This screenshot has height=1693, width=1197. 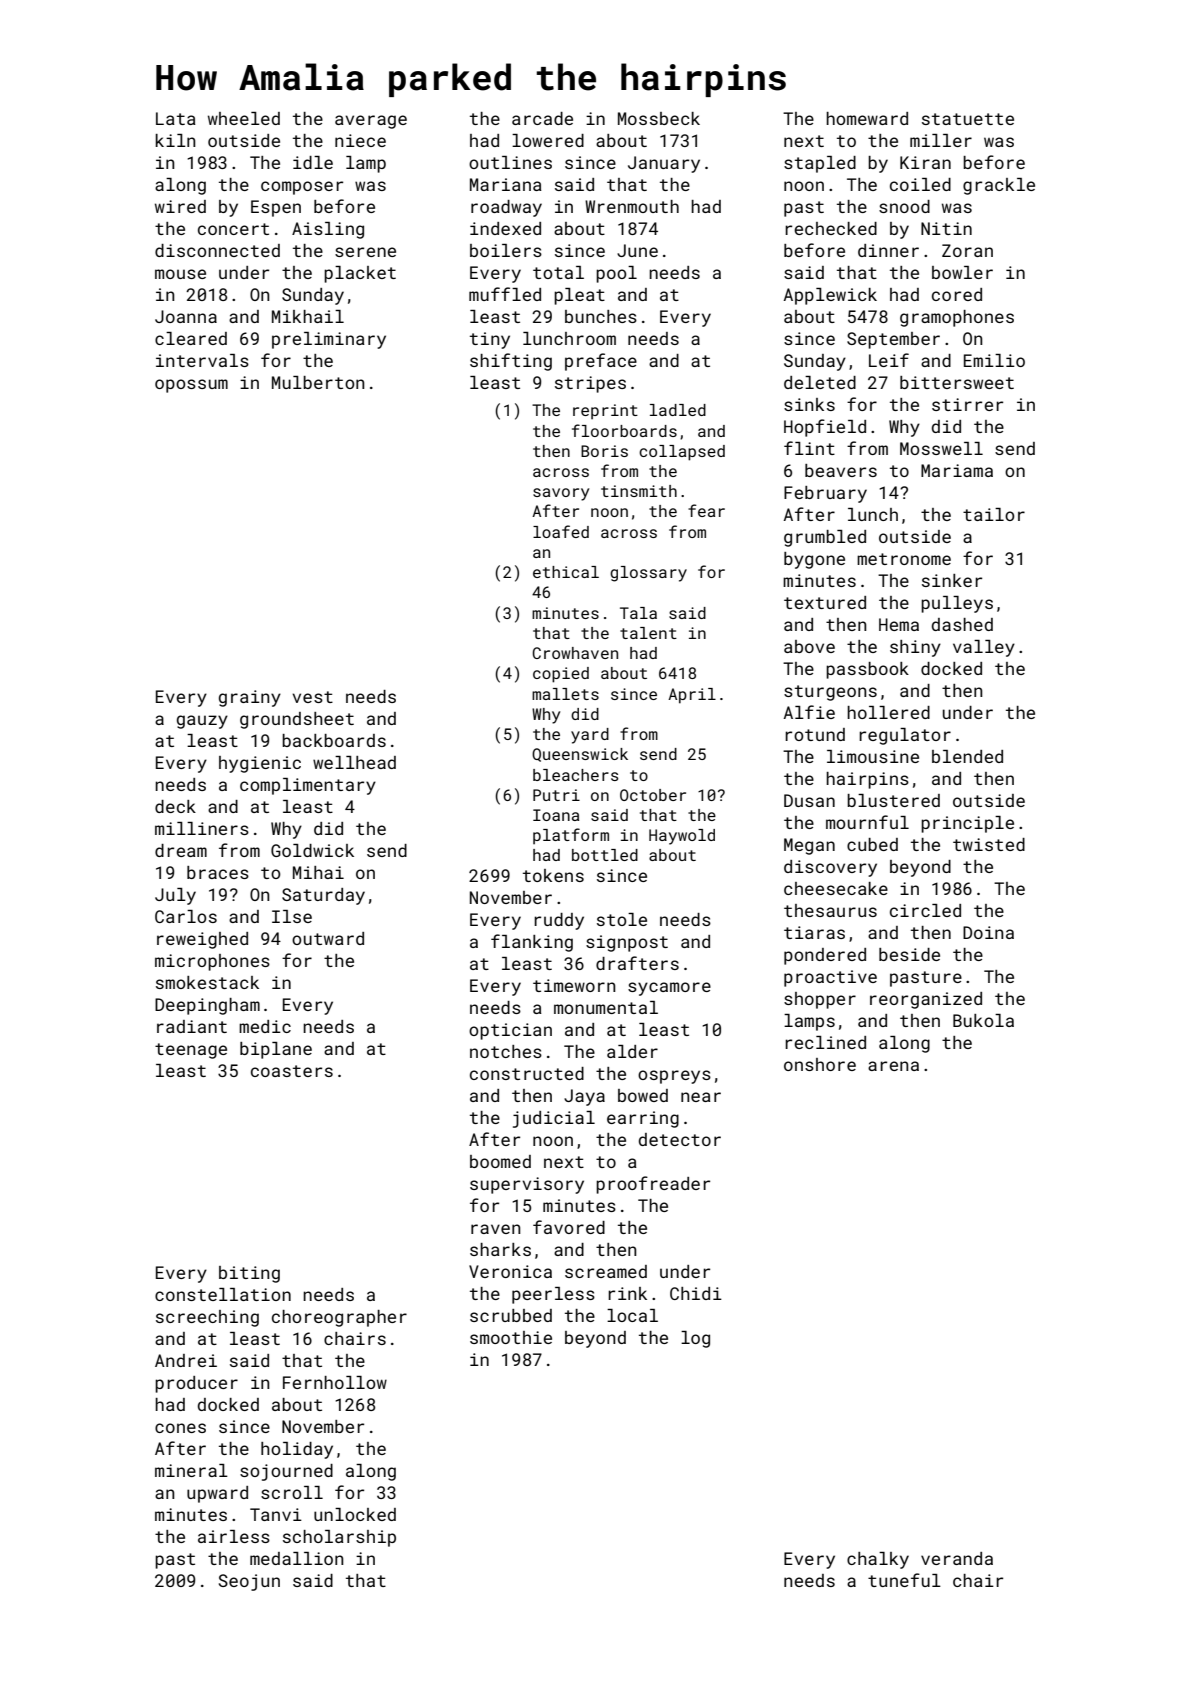 What do you see at coordinates (292, 916) in the screenshot?
I see `Ilse` at bounding box center [292, 916].
